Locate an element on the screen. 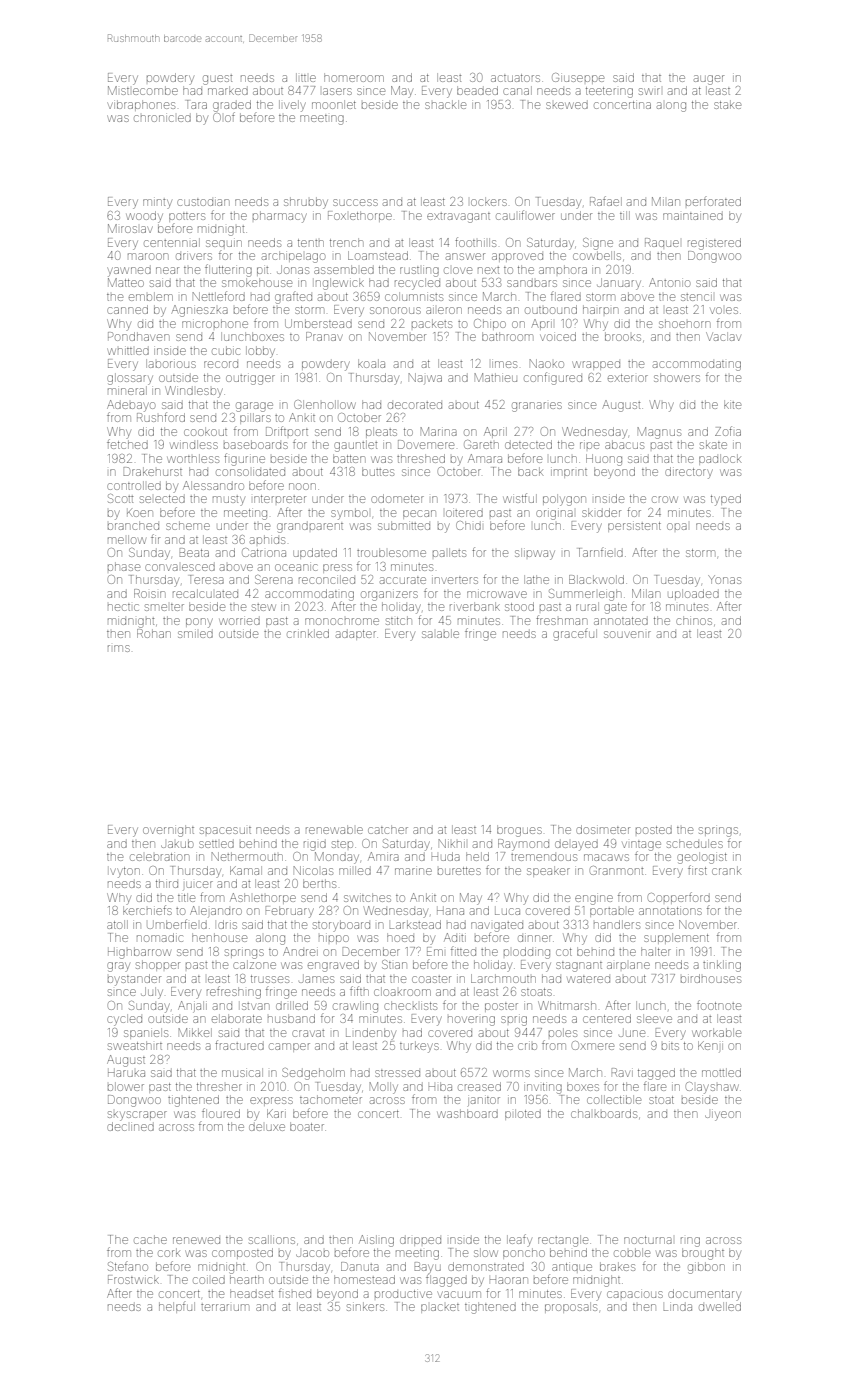 The width and height of the screenshot is (849, 1400). swirl is located at coordinates (649, 91).
